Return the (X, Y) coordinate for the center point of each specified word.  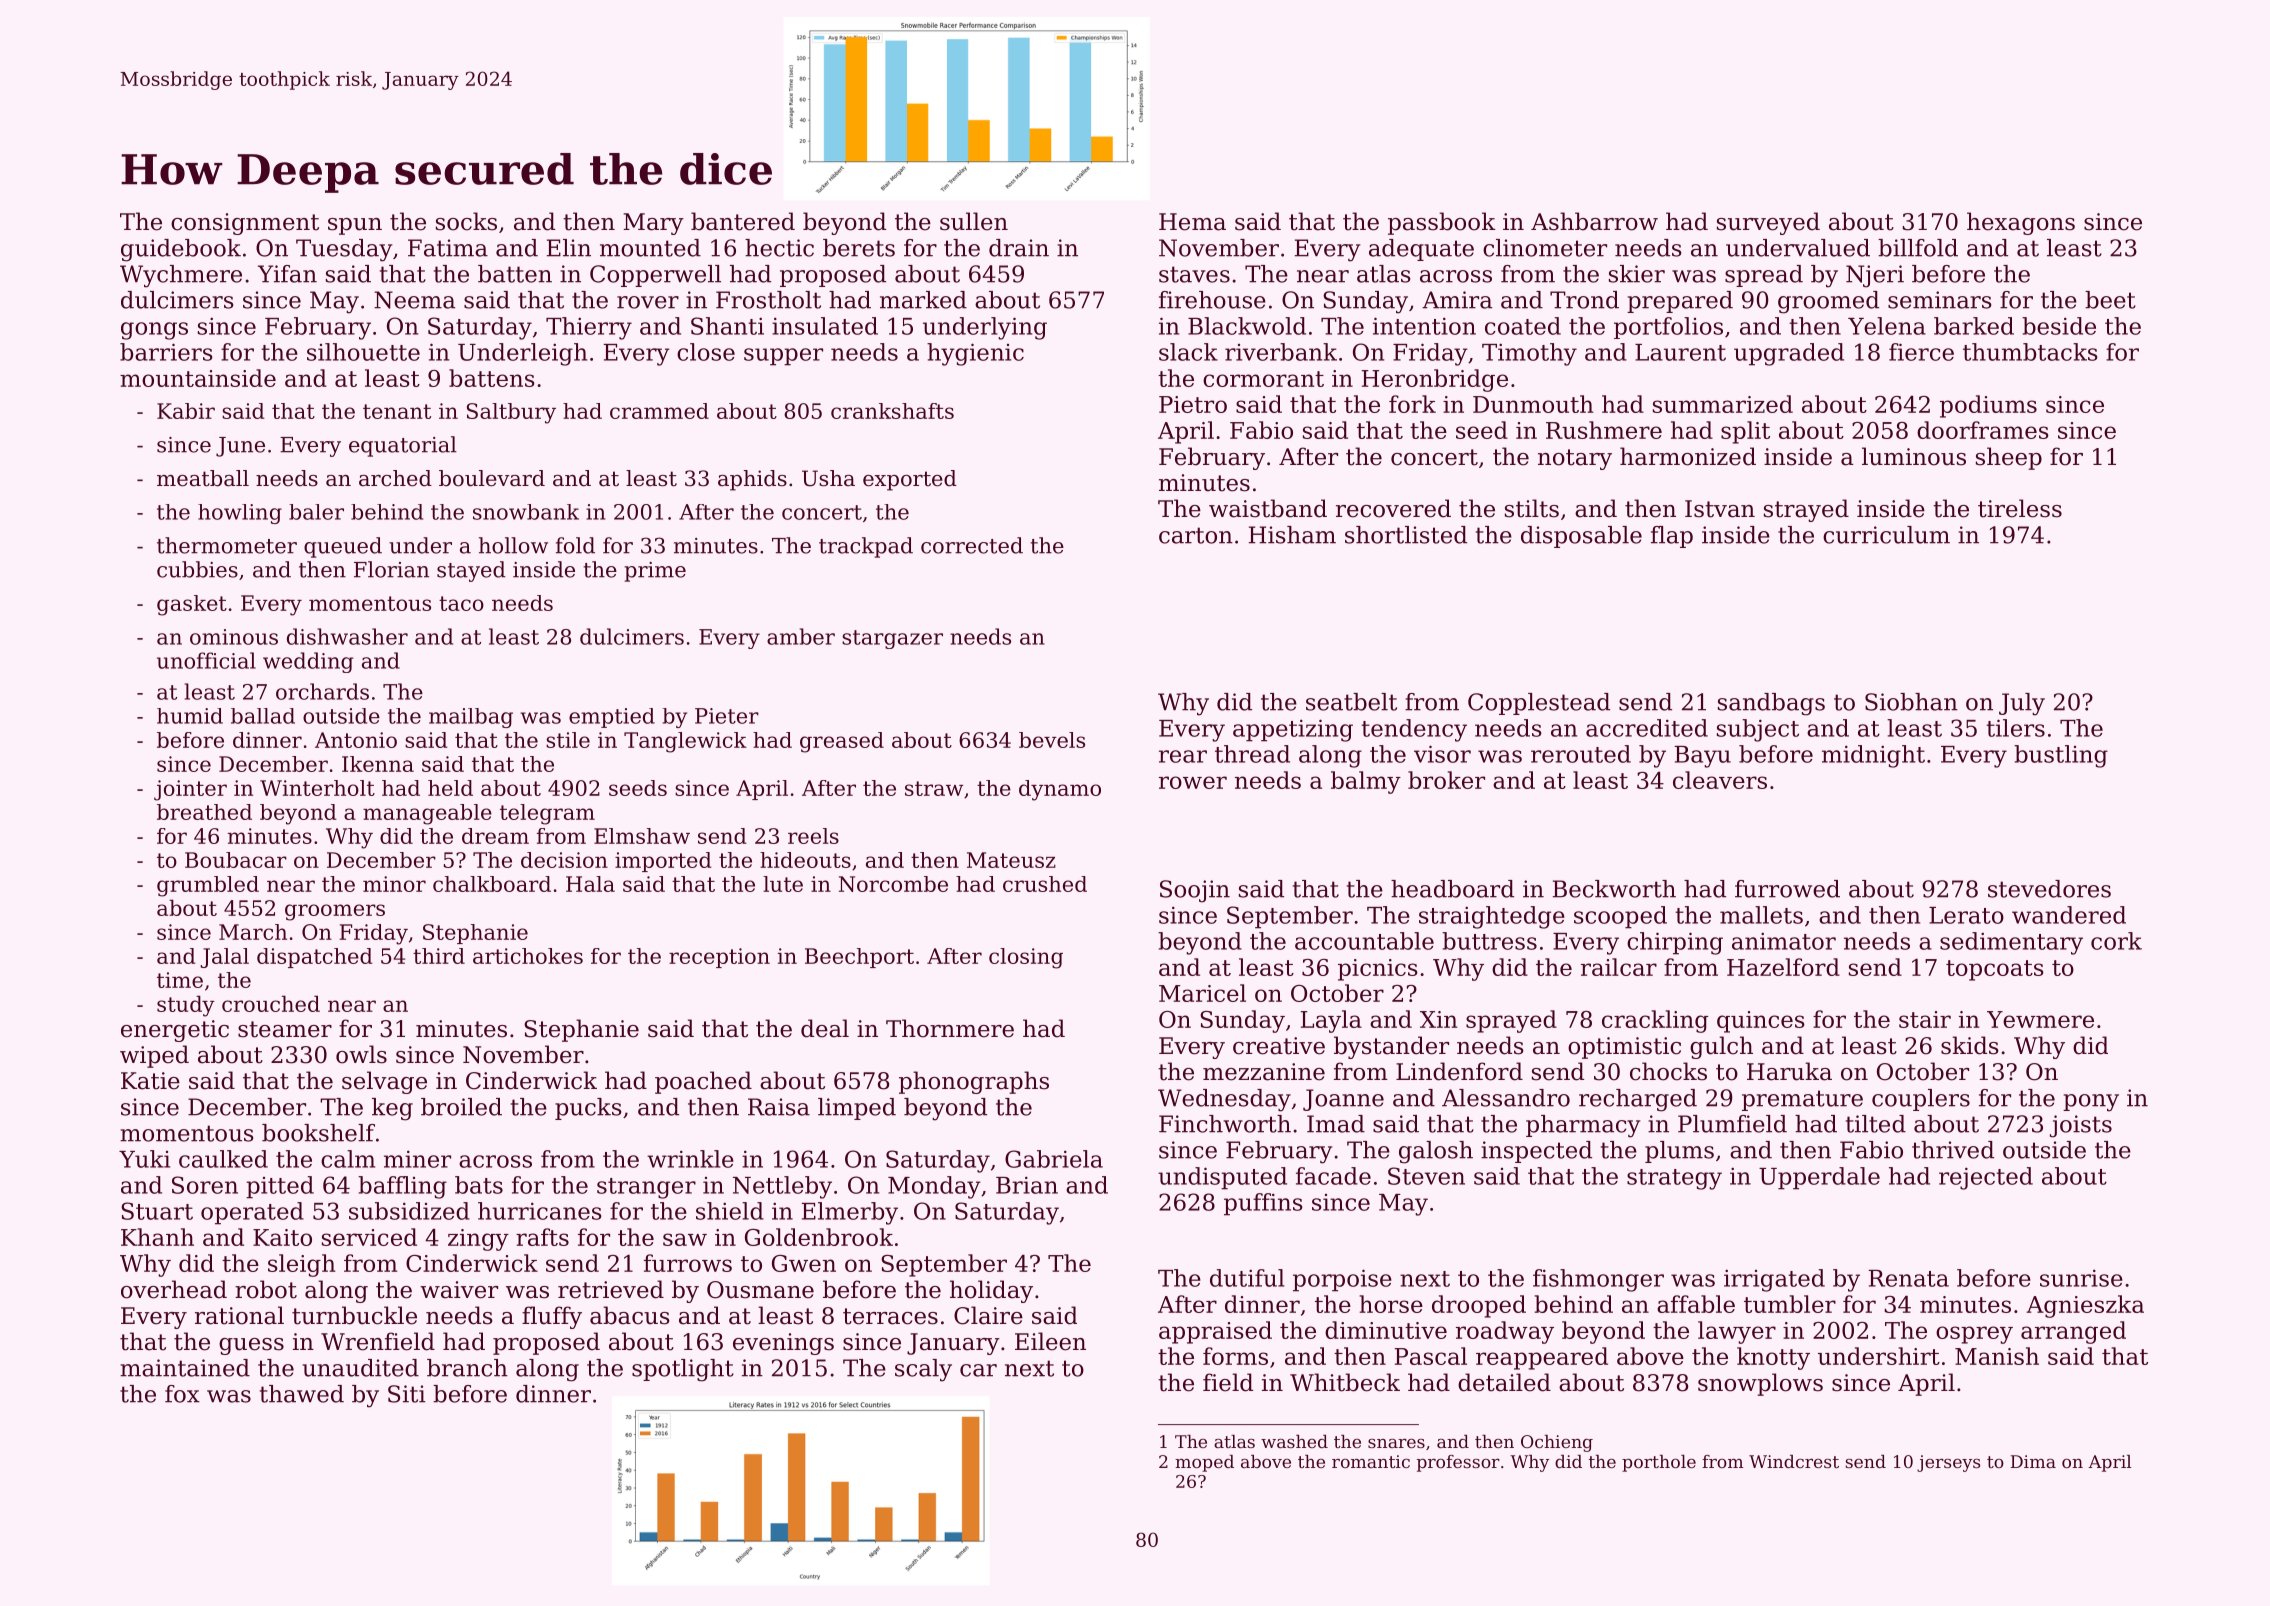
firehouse (1212, 300)
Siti (407, 1394)
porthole (1659, 1463)
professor (1458, 1463)
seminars (1939, 300)
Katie (150, 1081)
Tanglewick (685, 742)
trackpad (866, 547)
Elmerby (850, 1213)
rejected (1986, 1178)
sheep (2009, 458)
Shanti (727, 326)
